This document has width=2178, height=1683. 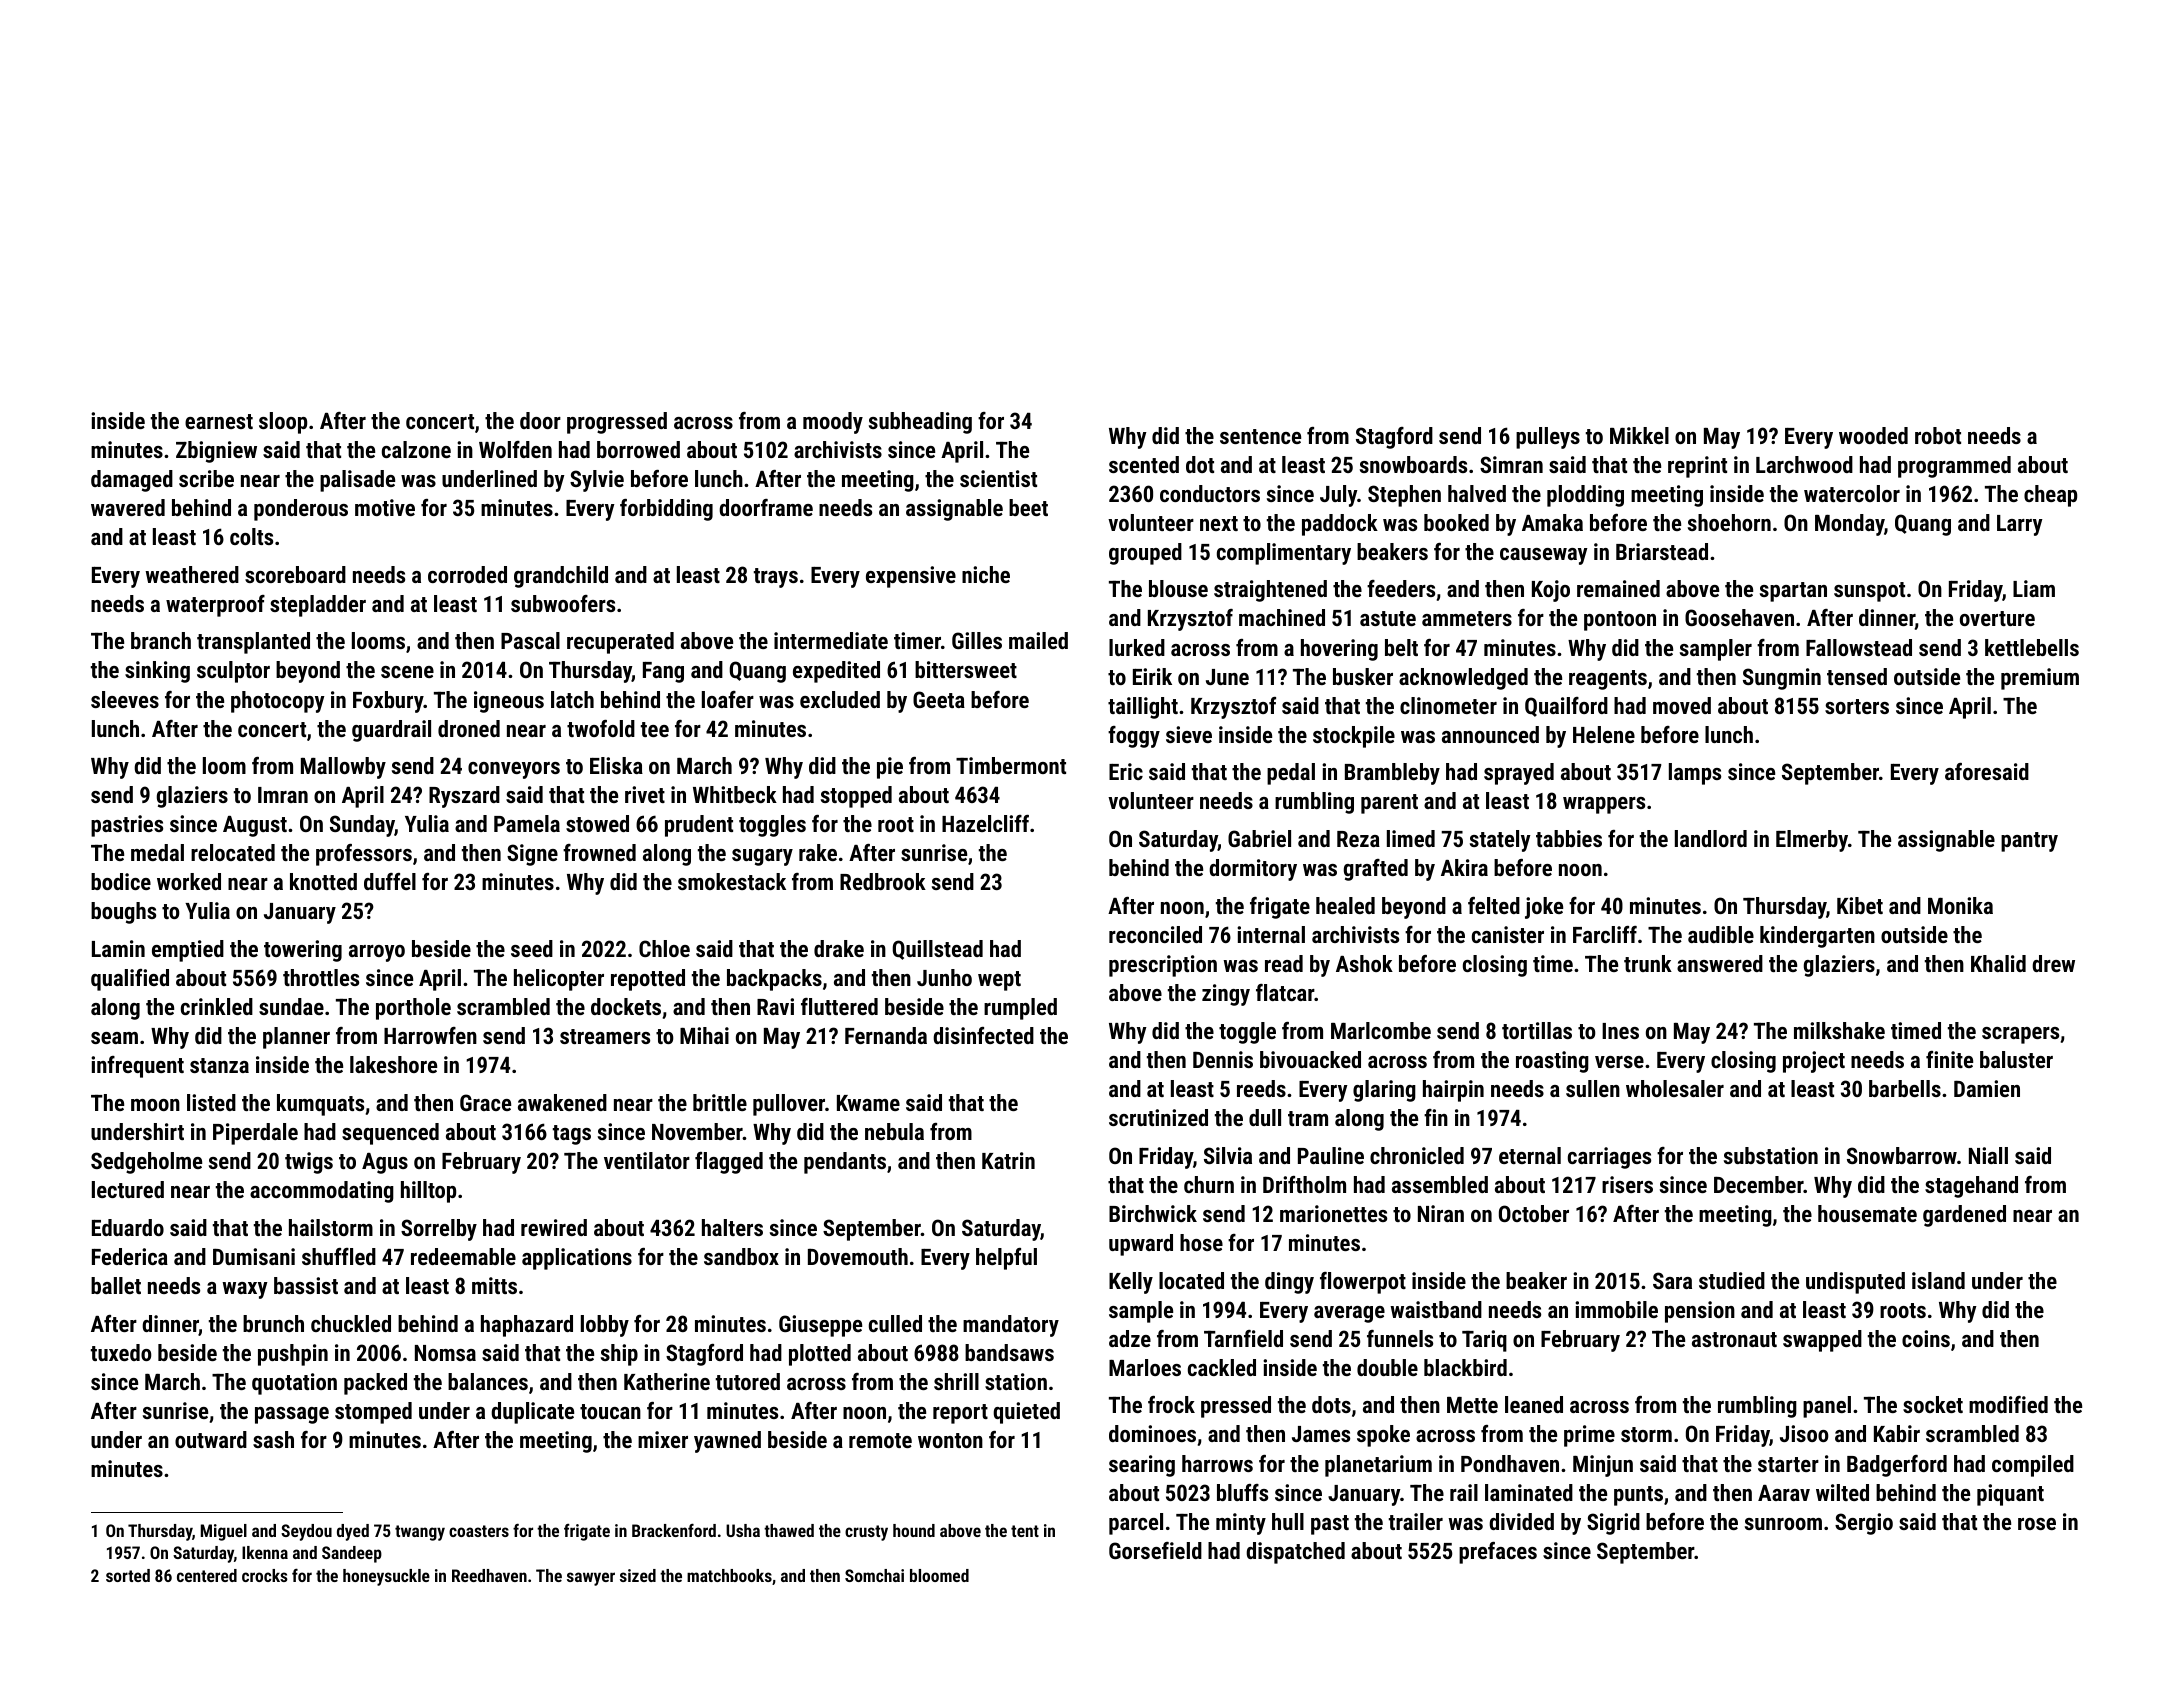 What do you see at coordinates (322, 1192) in the document?
I see `accommodating` at bounding box center [322, 1192].
